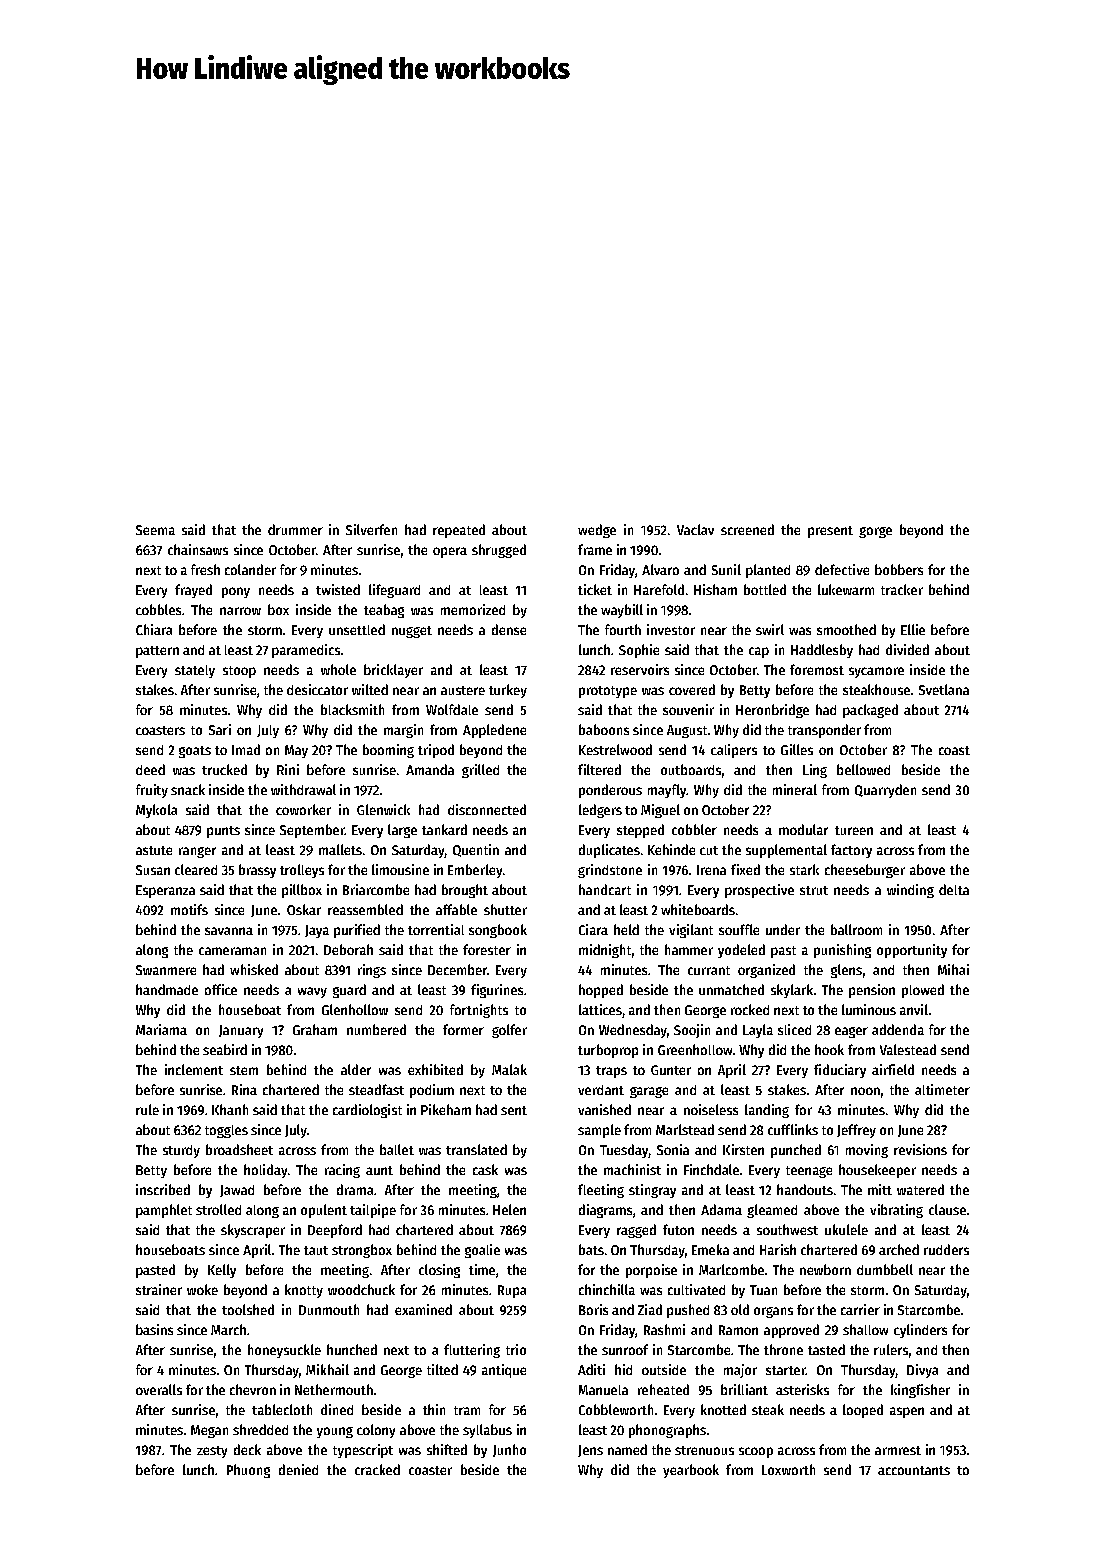  Describe the element at coordinates (616, 1409) in the image. I see `Cobbleworth` at that location.
